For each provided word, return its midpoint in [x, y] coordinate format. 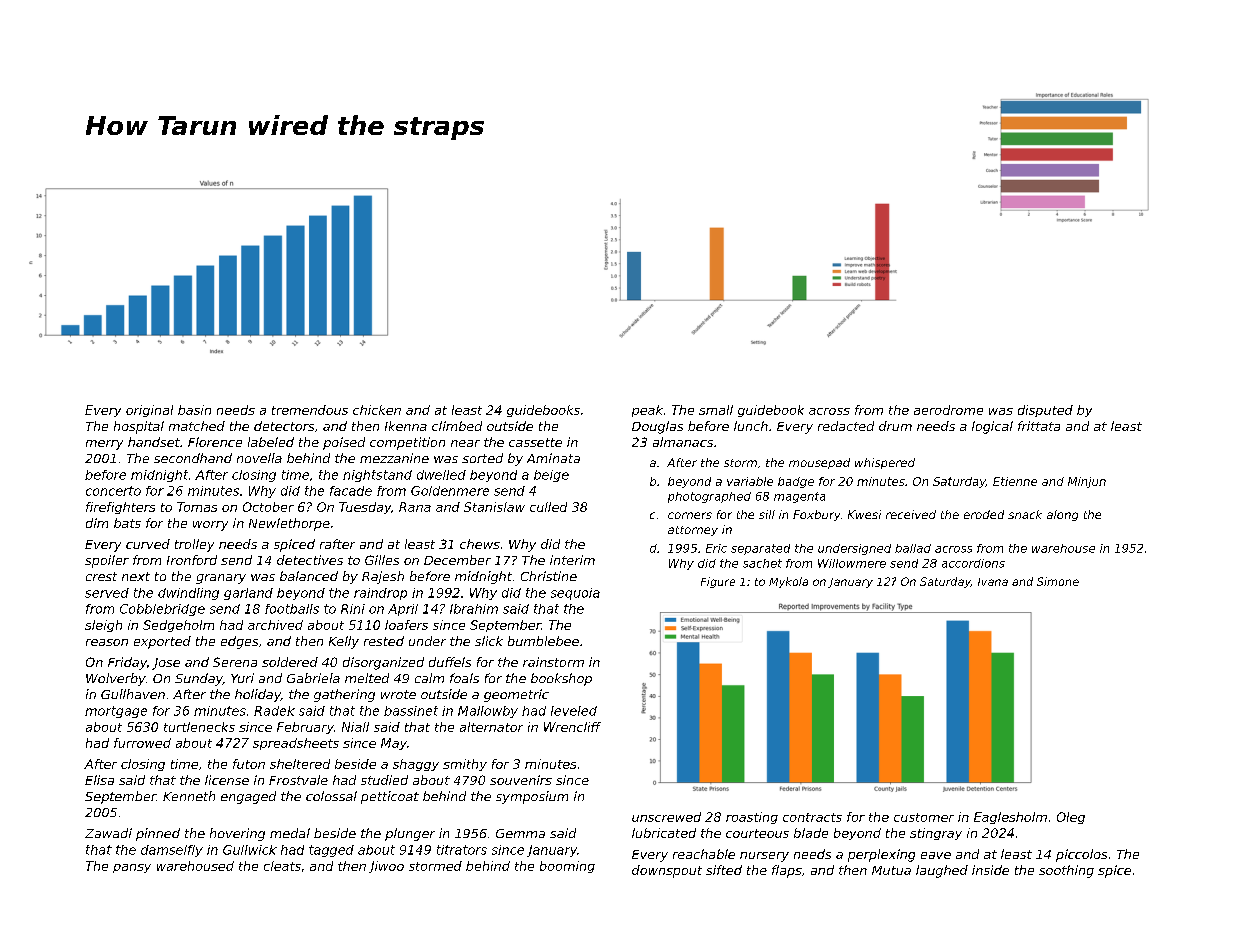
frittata [1039, 426]
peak [647, 411]
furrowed [142, 743]
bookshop [561, 679]
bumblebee [543, 641]
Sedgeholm [178, 626]
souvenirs [521, 780]
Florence [215, 442]
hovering [237, 834]
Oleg [1071, 818]
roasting [752, 818]
